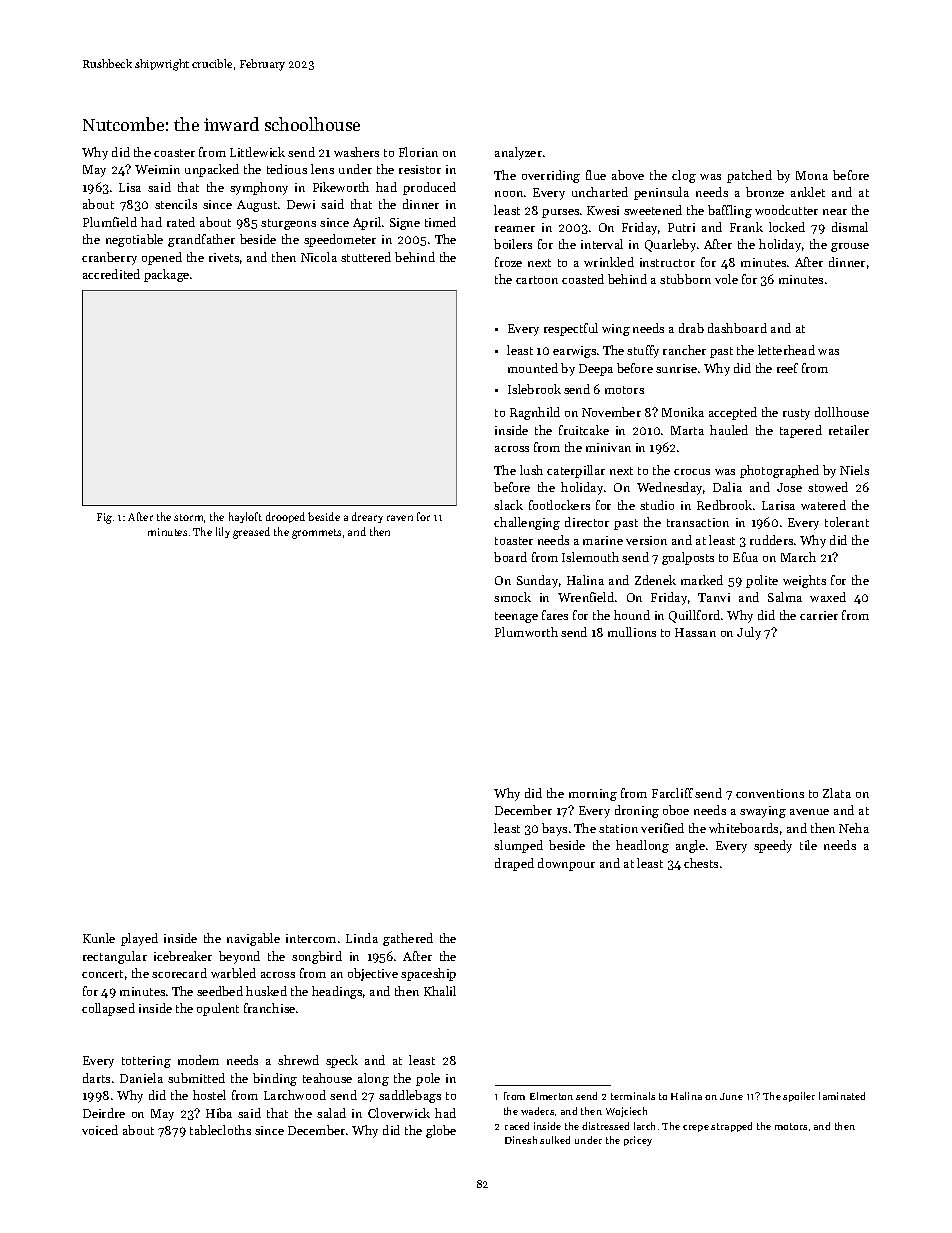 This screenshot has height=1233, width=952. Describe the element at coordinates (596, 370) in the screenshot. I see `Deepa` at that location.
